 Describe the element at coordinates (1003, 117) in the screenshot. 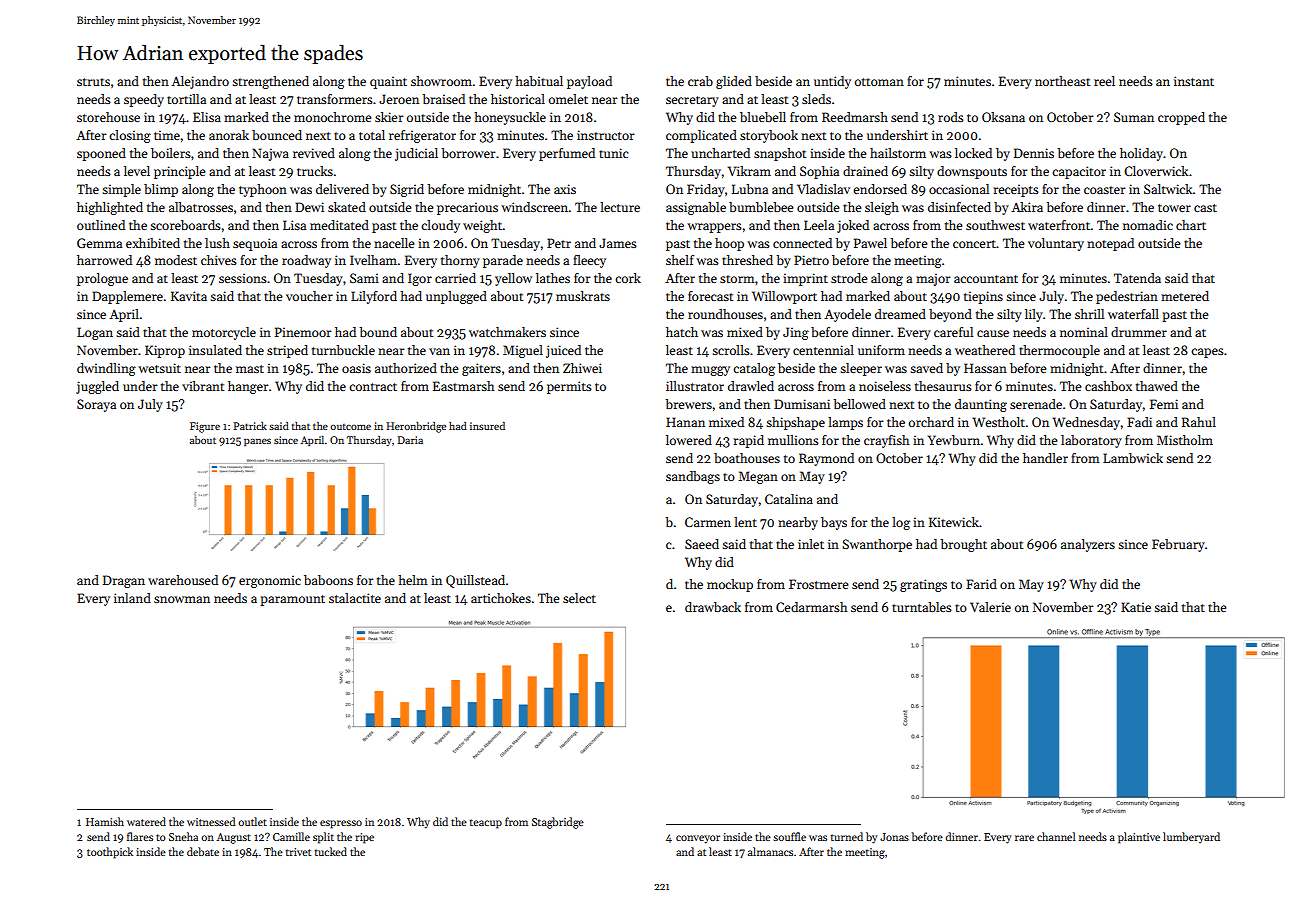

I see `Oksana` at that location.
